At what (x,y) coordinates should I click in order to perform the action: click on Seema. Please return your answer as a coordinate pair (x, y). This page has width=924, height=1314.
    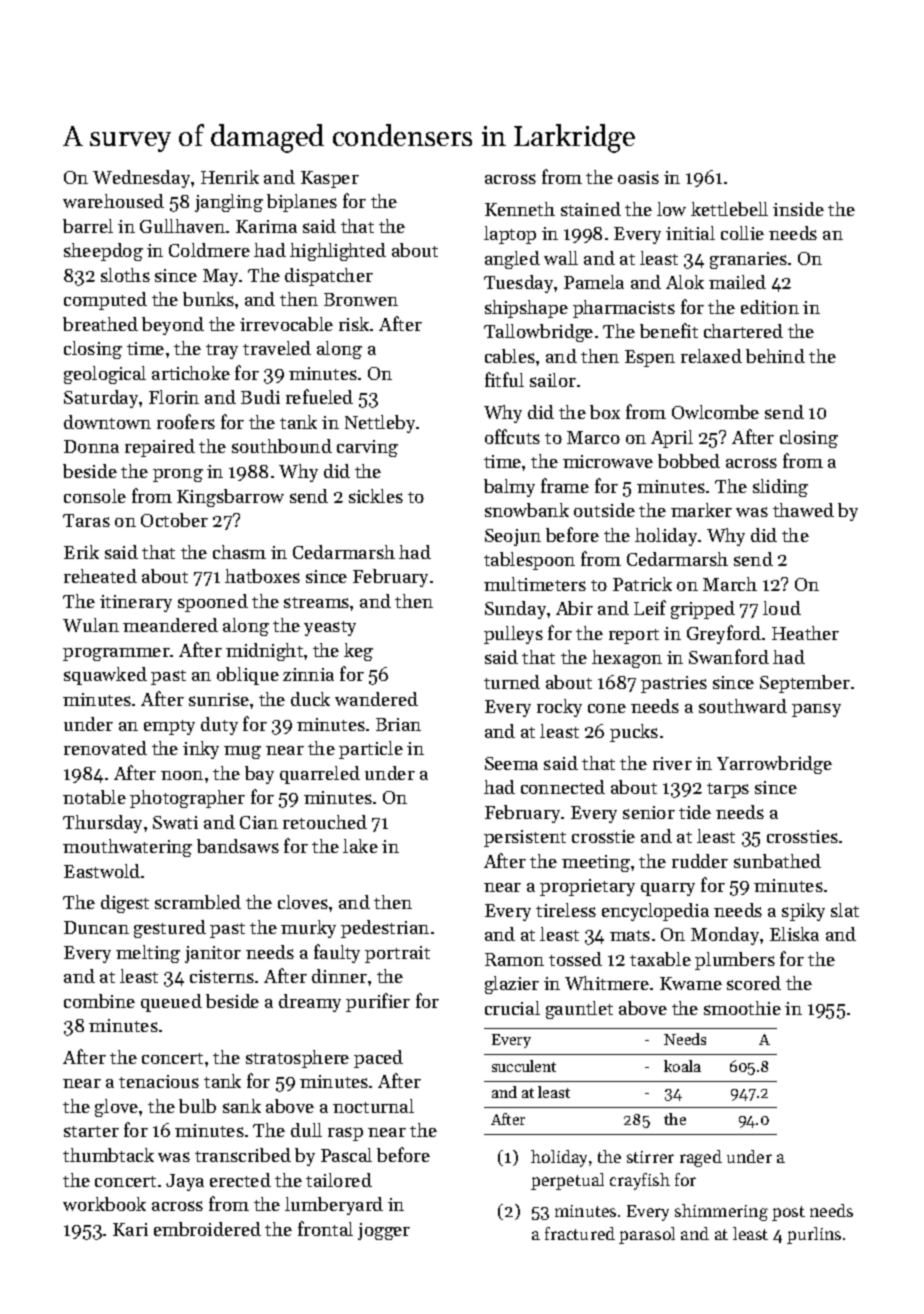
    Looking at the image, I should click on (511, 763).
